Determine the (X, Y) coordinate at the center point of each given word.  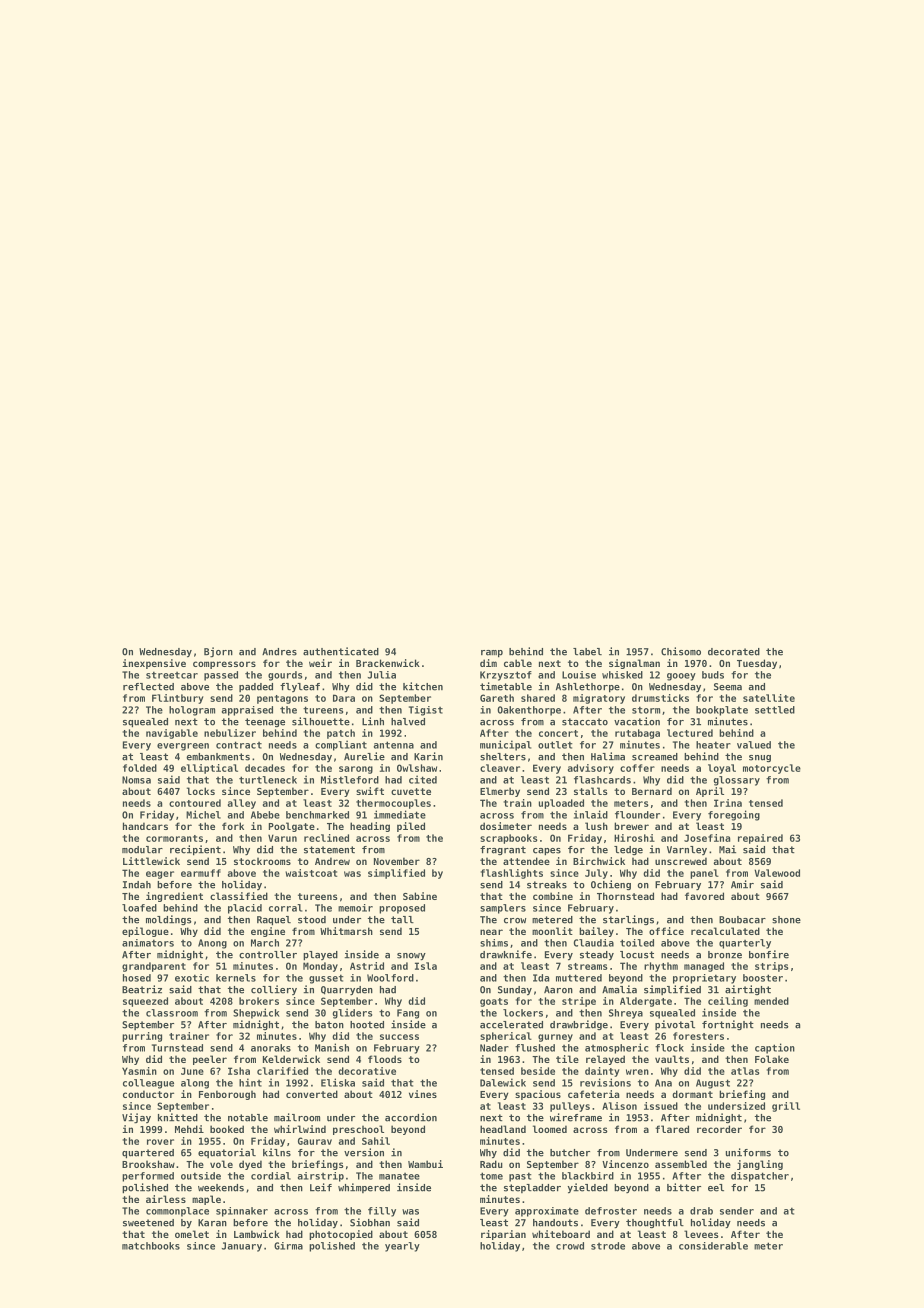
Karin (428, 756)
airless (166, 1199)
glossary (737, 781)
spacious (538, 1095)
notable (248, 1118)
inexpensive (154, 664)
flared (672, 1129)
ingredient (174, 897)
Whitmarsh (346, 931)
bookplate (722, 711)
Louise (579, 675)
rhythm (661, 967)
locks (201, 791)
